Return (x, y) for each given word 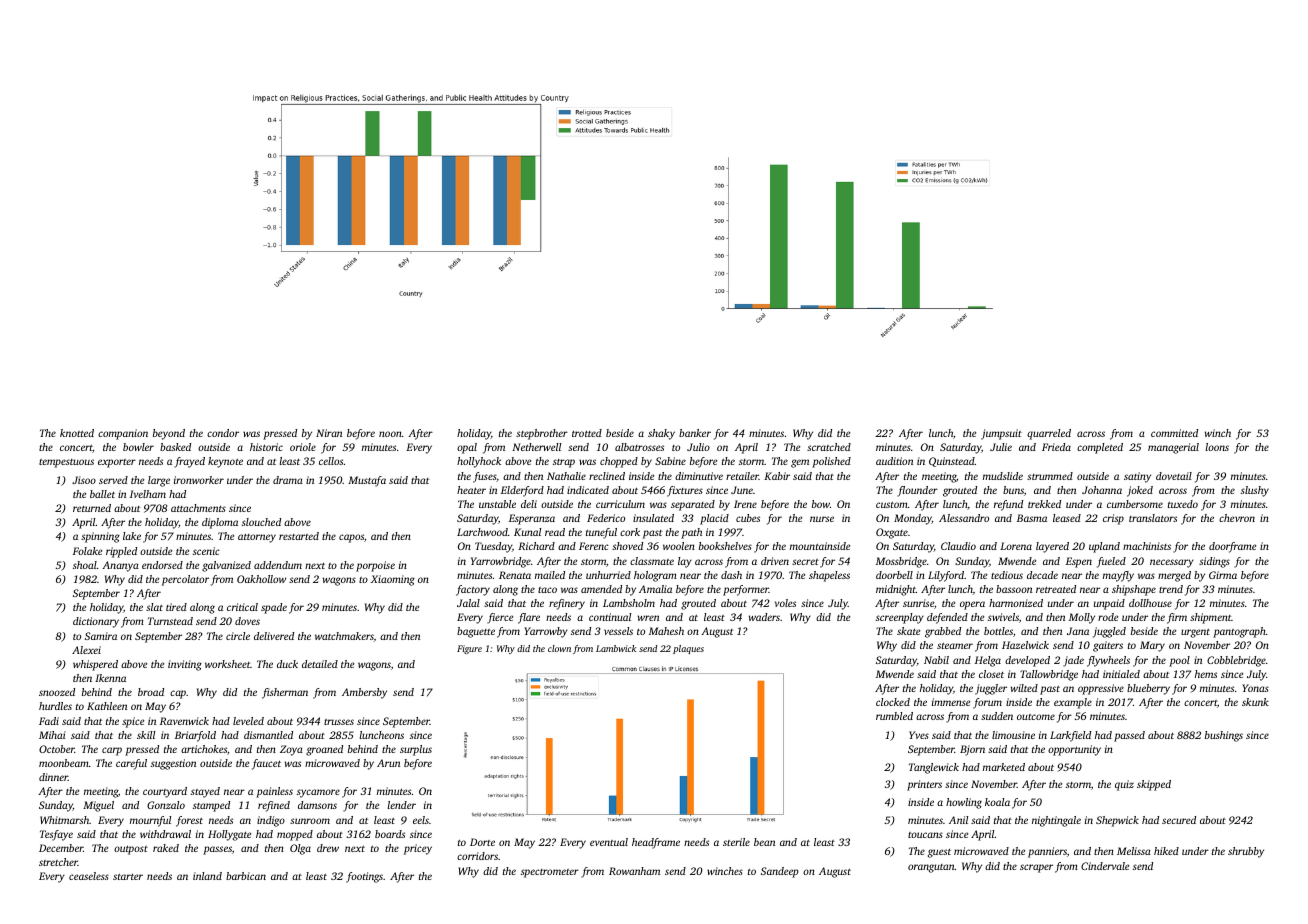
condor (223, 433)
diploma (220, 523)
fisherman (285, 693)
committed (1174, 433)
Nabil (936, 660)
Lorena (1016, 546)
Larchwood (482, 532)
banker (695, 433)
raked (166, 848)
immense (951, 702)
